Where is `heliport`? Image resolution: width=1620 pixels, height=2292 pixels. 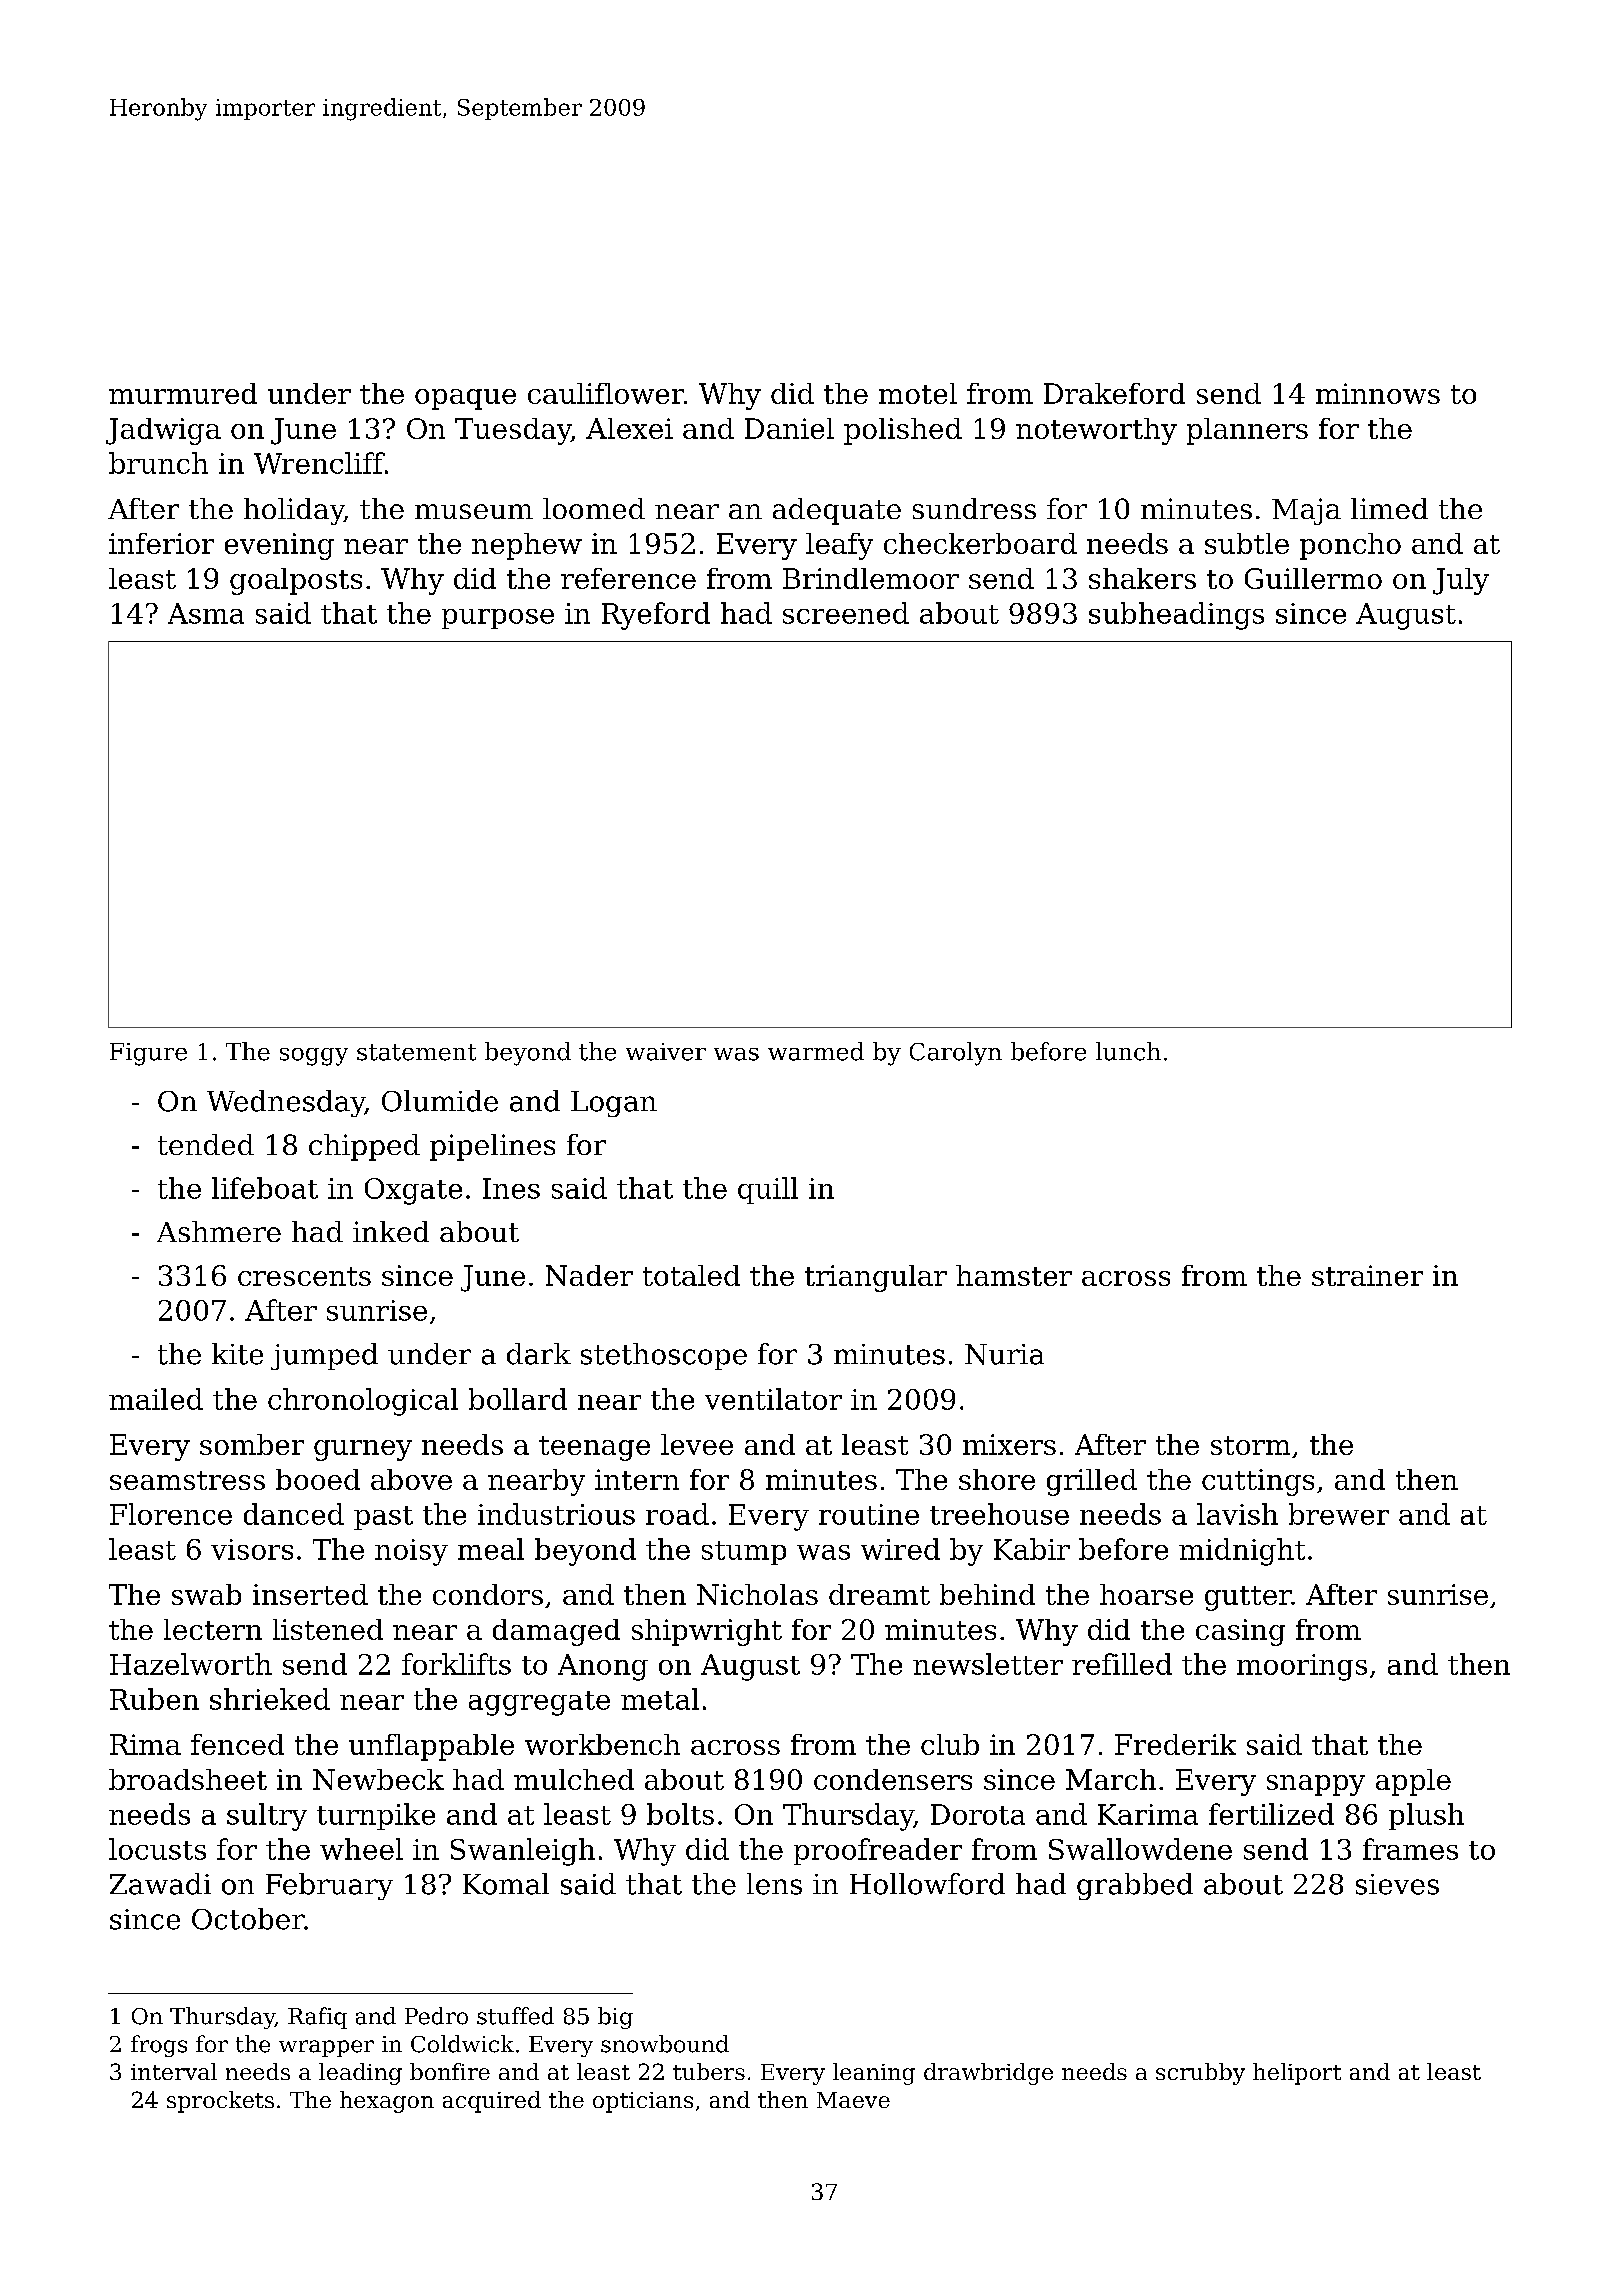
heliport is located at coordinates (1297, 2074).
